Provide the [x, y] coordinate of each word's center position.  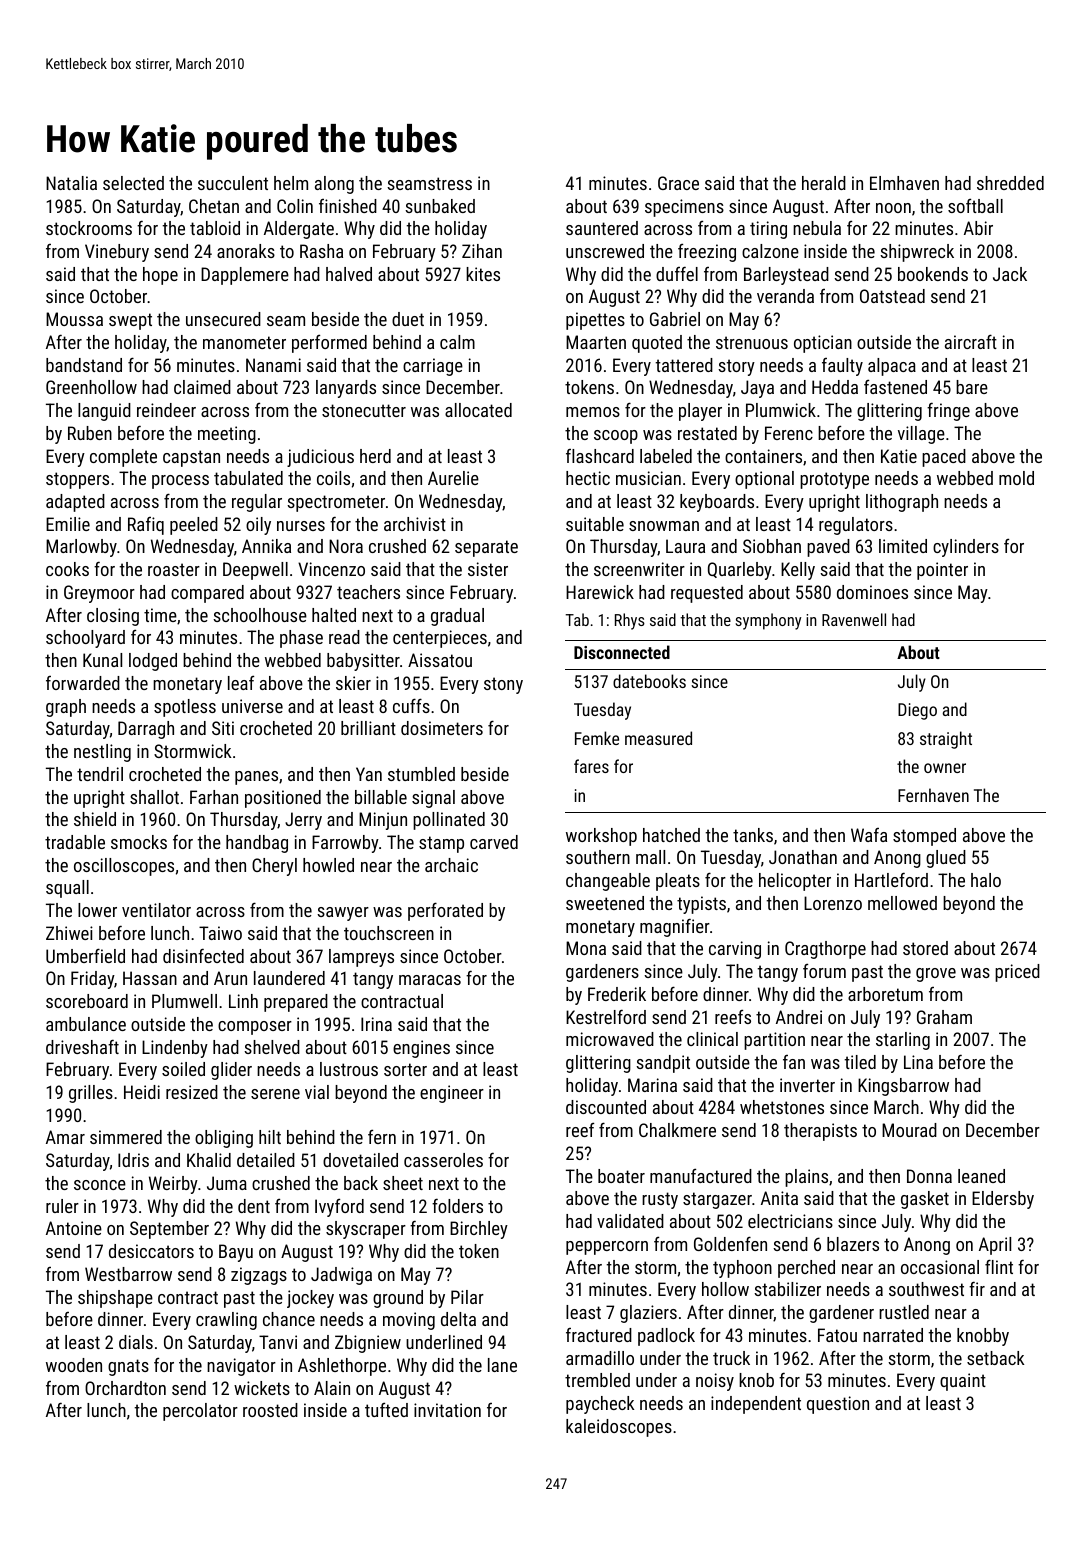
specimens [684, 208]
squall [67, 889]
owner [945, 768]
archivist [415, 524]
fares [591, 766]
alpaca [892, 367]
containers [763, 456]
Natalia [71, 183]
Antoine [74, 1228]
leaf [241, 682]
